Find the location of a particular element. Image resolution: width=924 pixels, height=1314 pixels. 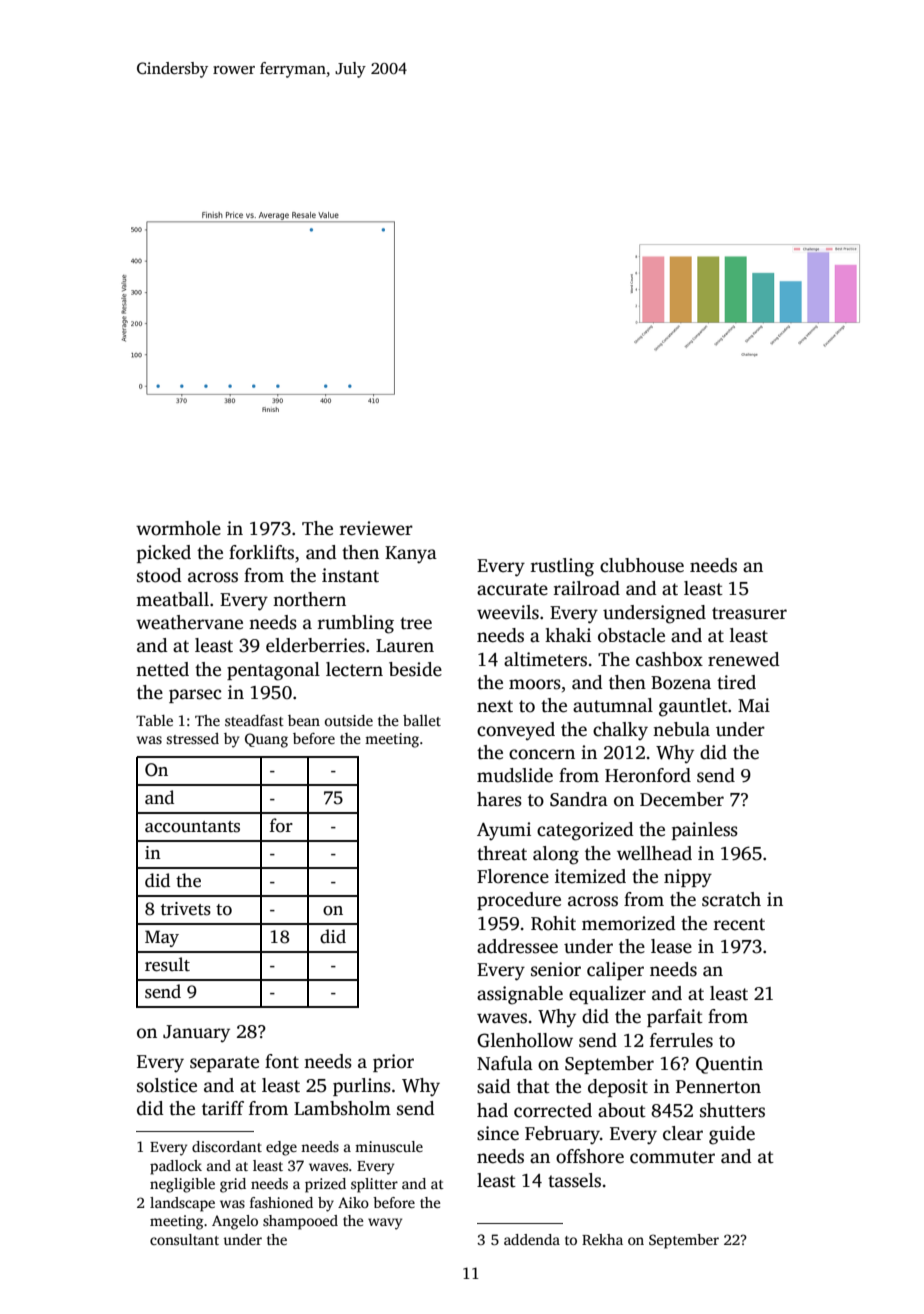

beside is located at coordinates (415, 669).
